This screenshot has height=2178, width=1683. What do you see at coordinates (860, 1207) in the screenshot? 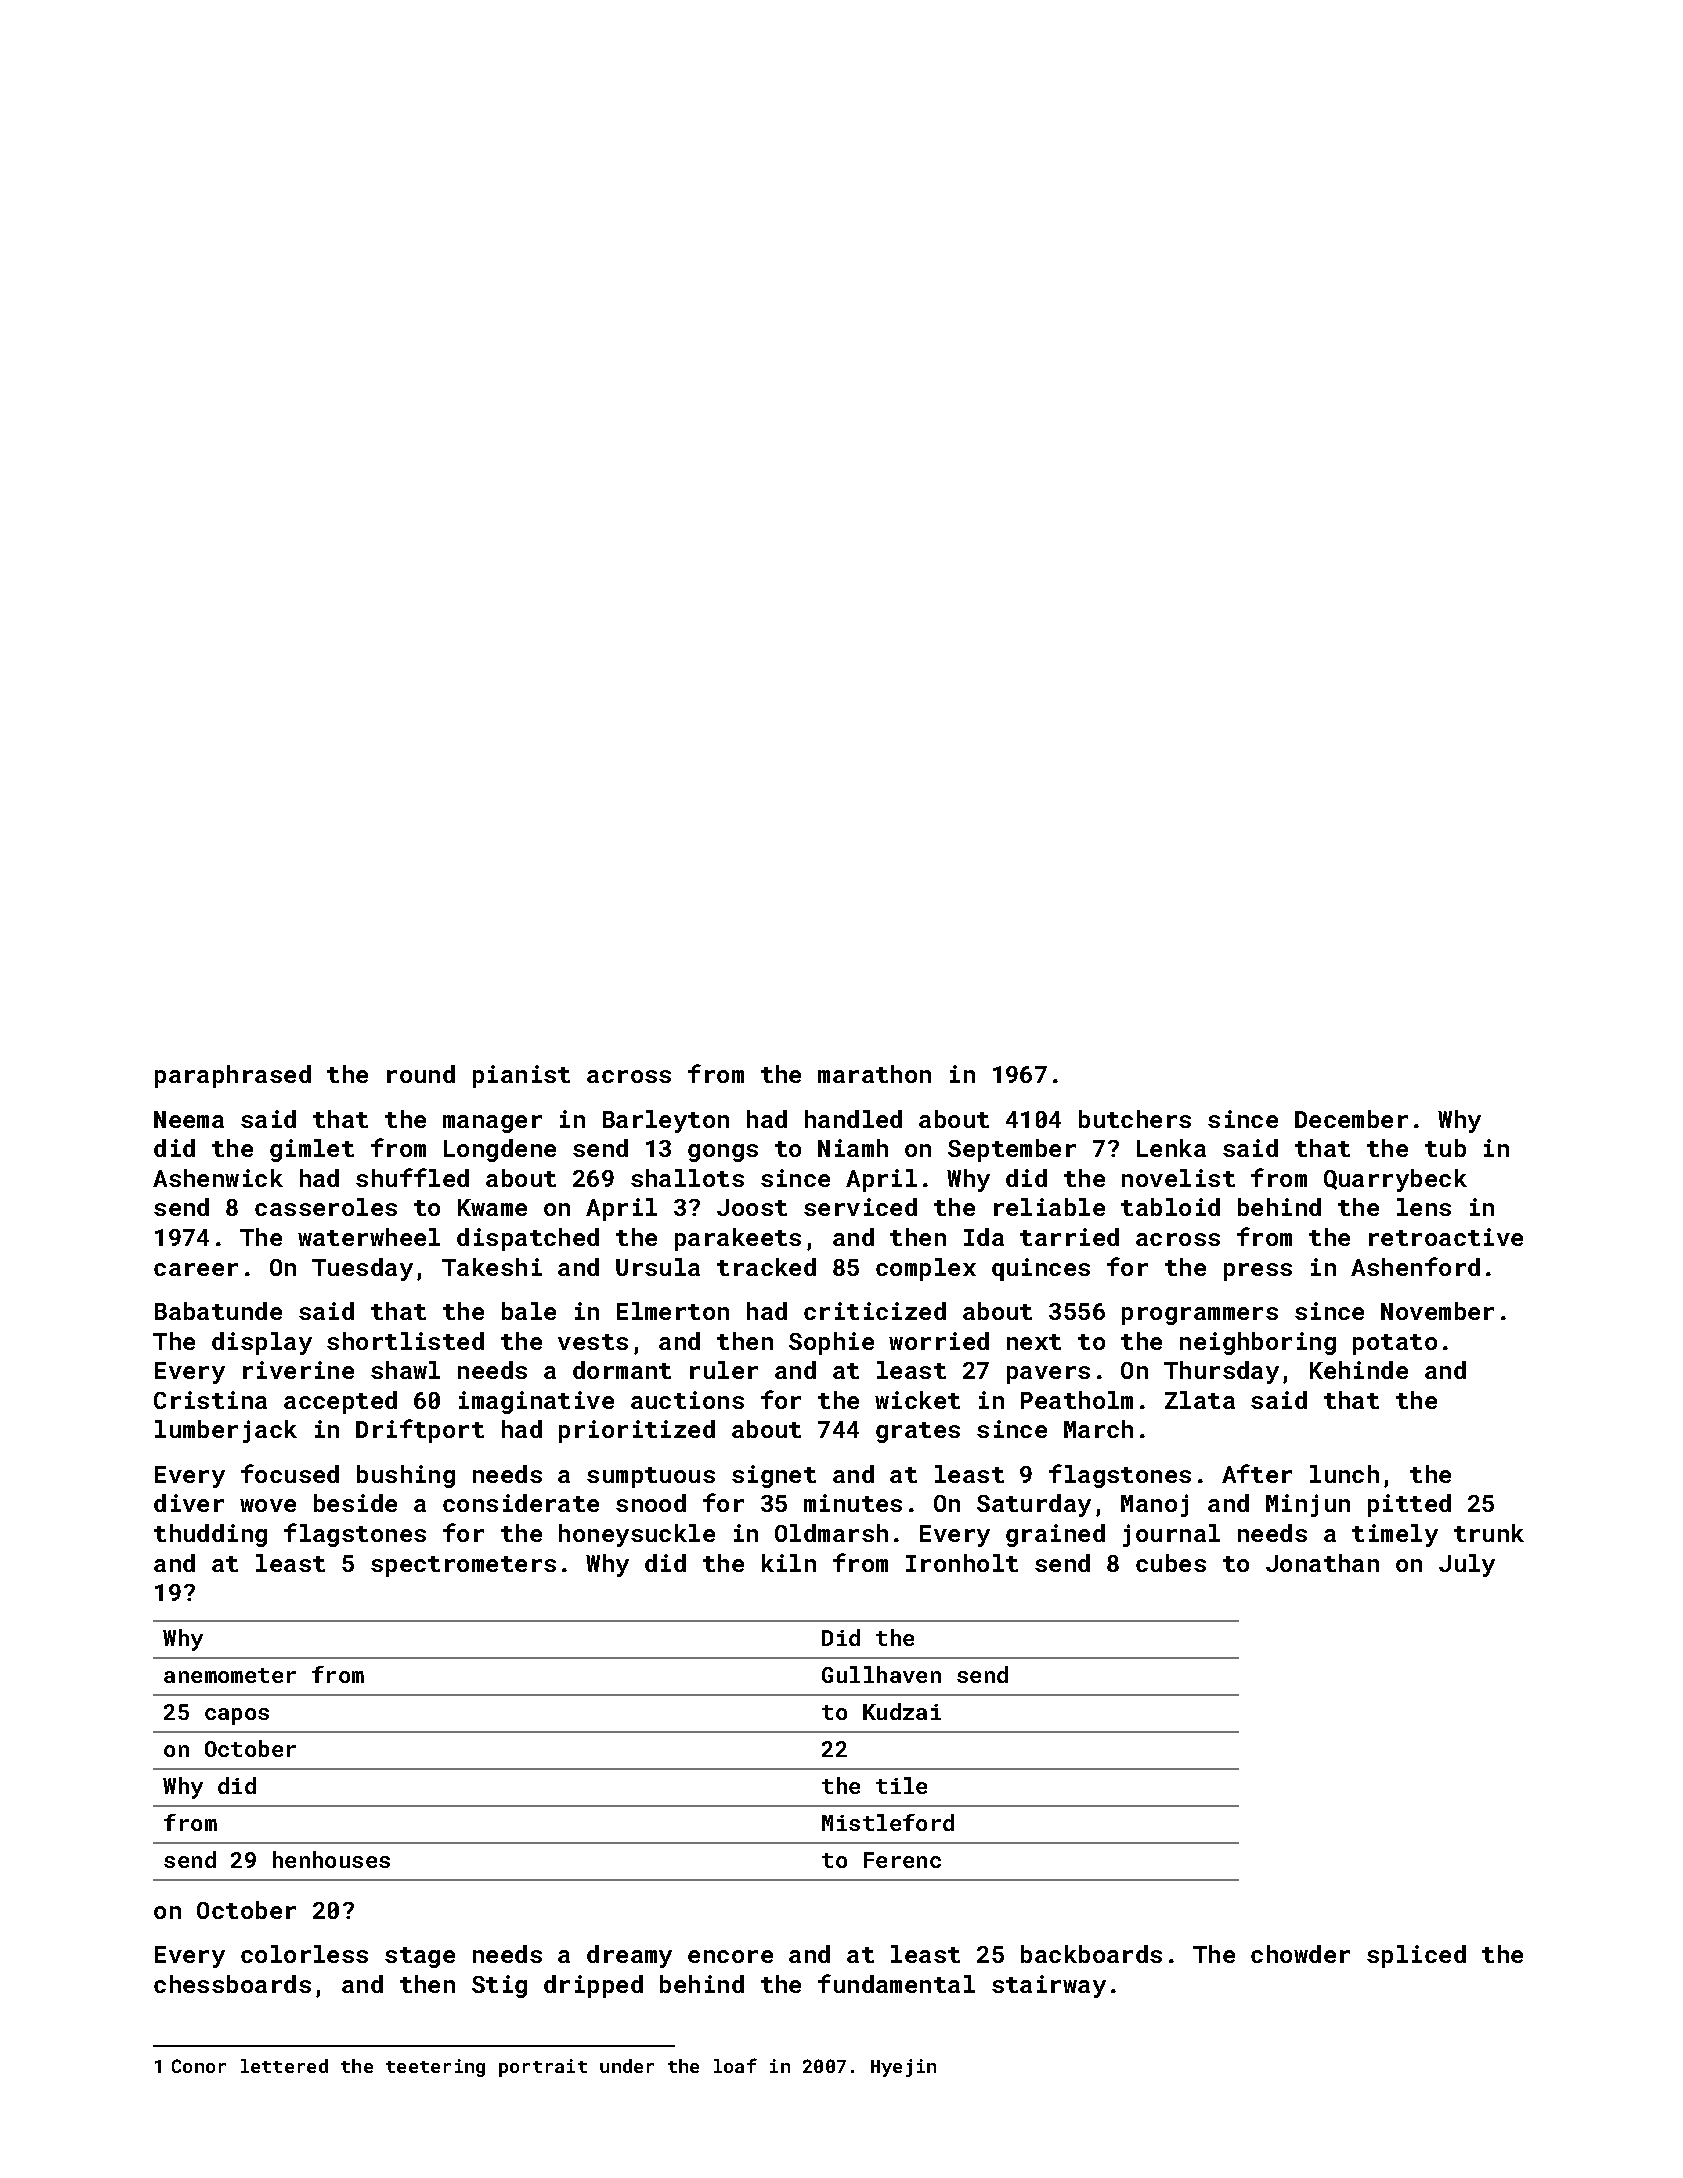
I see `serviced` at bounding box center [860, 1207].
